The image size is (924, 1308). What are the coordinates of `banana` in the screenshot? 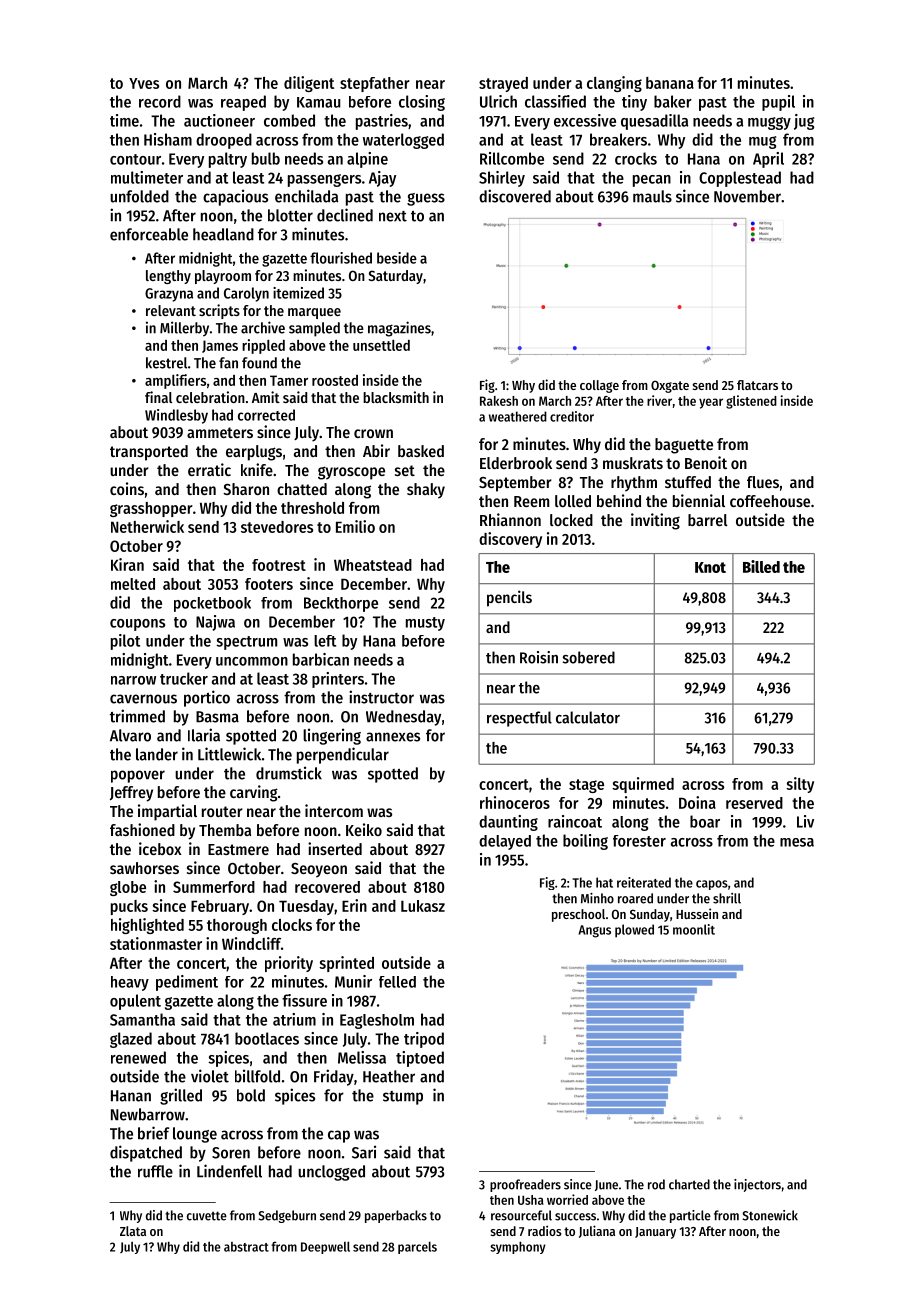 It's located at (670, 83).
